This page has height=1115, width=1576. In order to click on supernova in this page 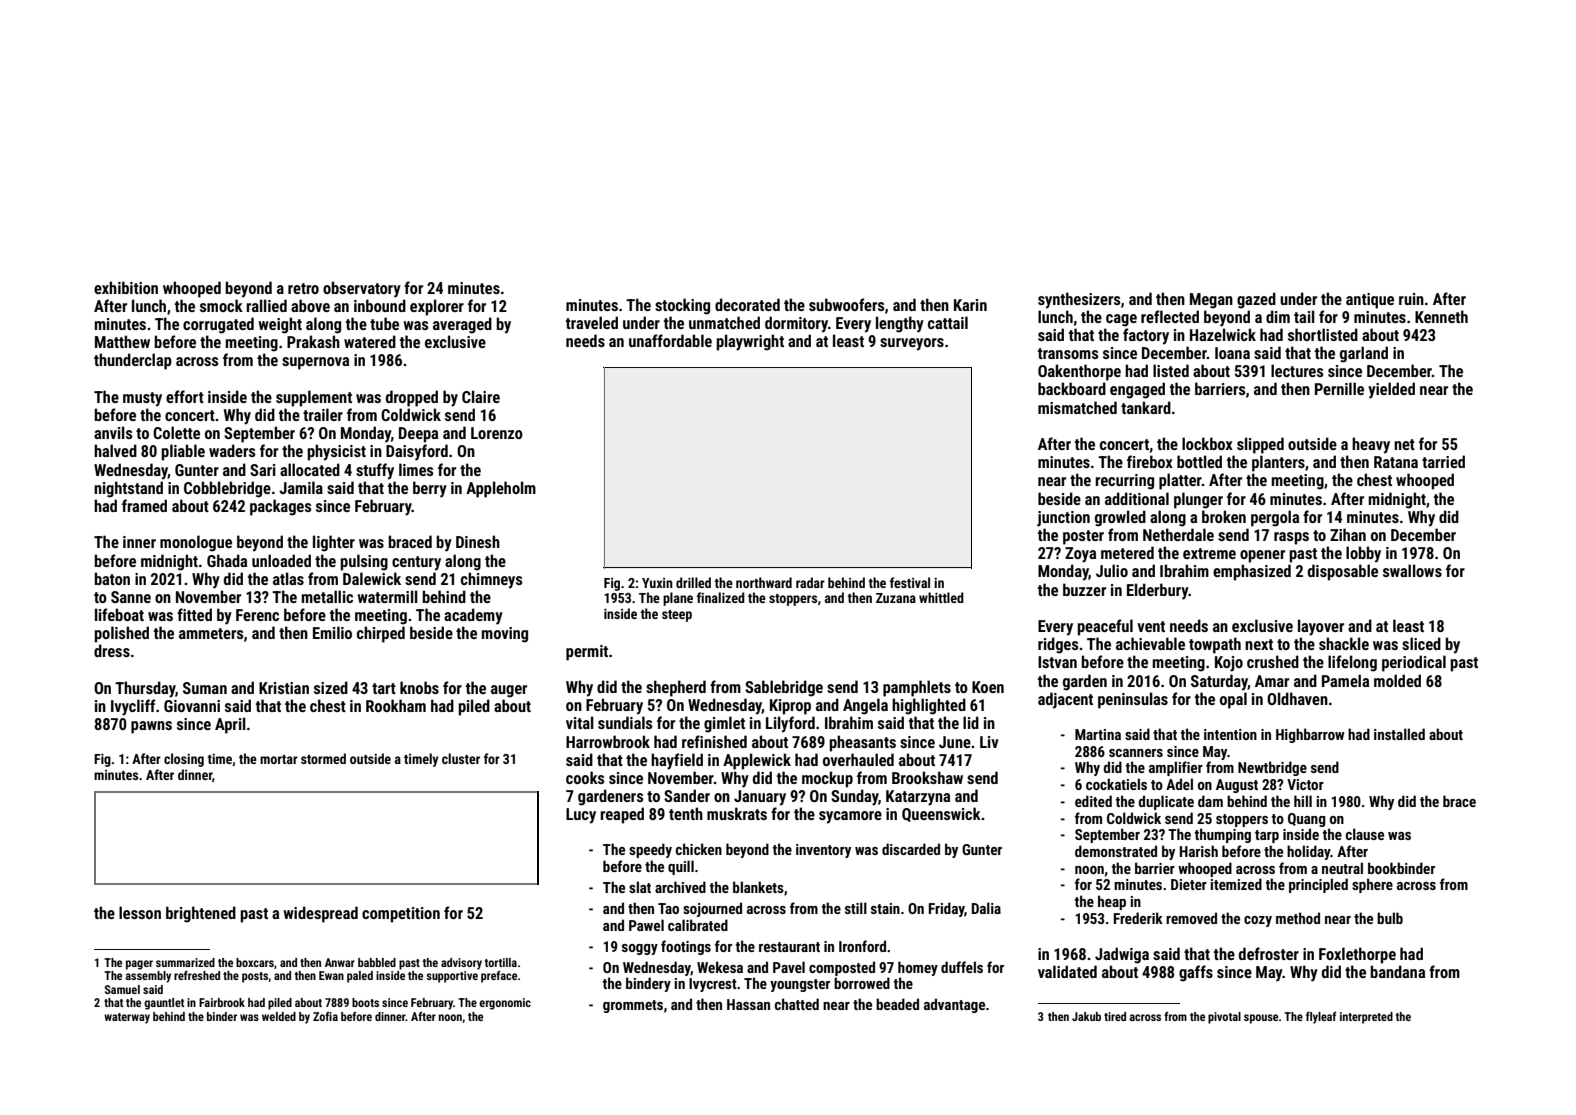, I will do `click(315, 363)`.
